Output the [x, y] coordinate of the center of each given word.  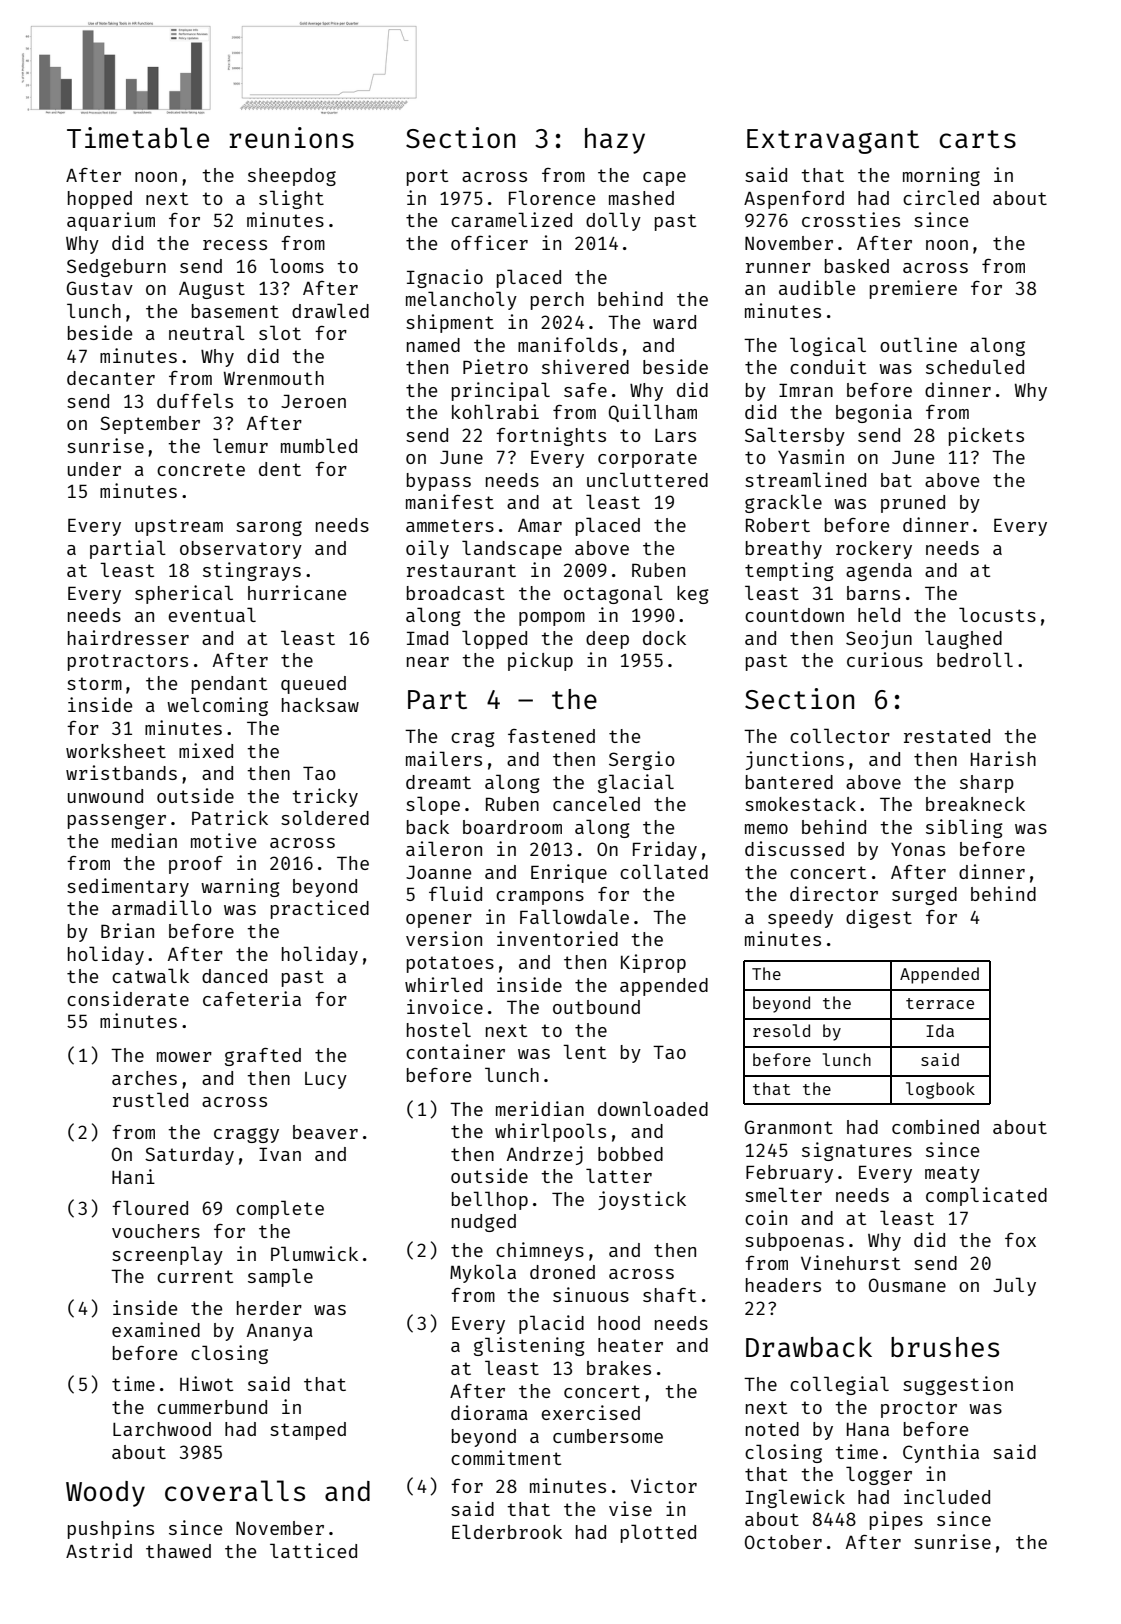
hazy [615, 141]
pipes [896, 1520]
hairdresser [128, 637]
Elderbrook [507, 1531]
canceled [596, 803]
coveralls [235, 1490]
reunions [291, 137]
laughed [963, 639]
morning [941, 176]
